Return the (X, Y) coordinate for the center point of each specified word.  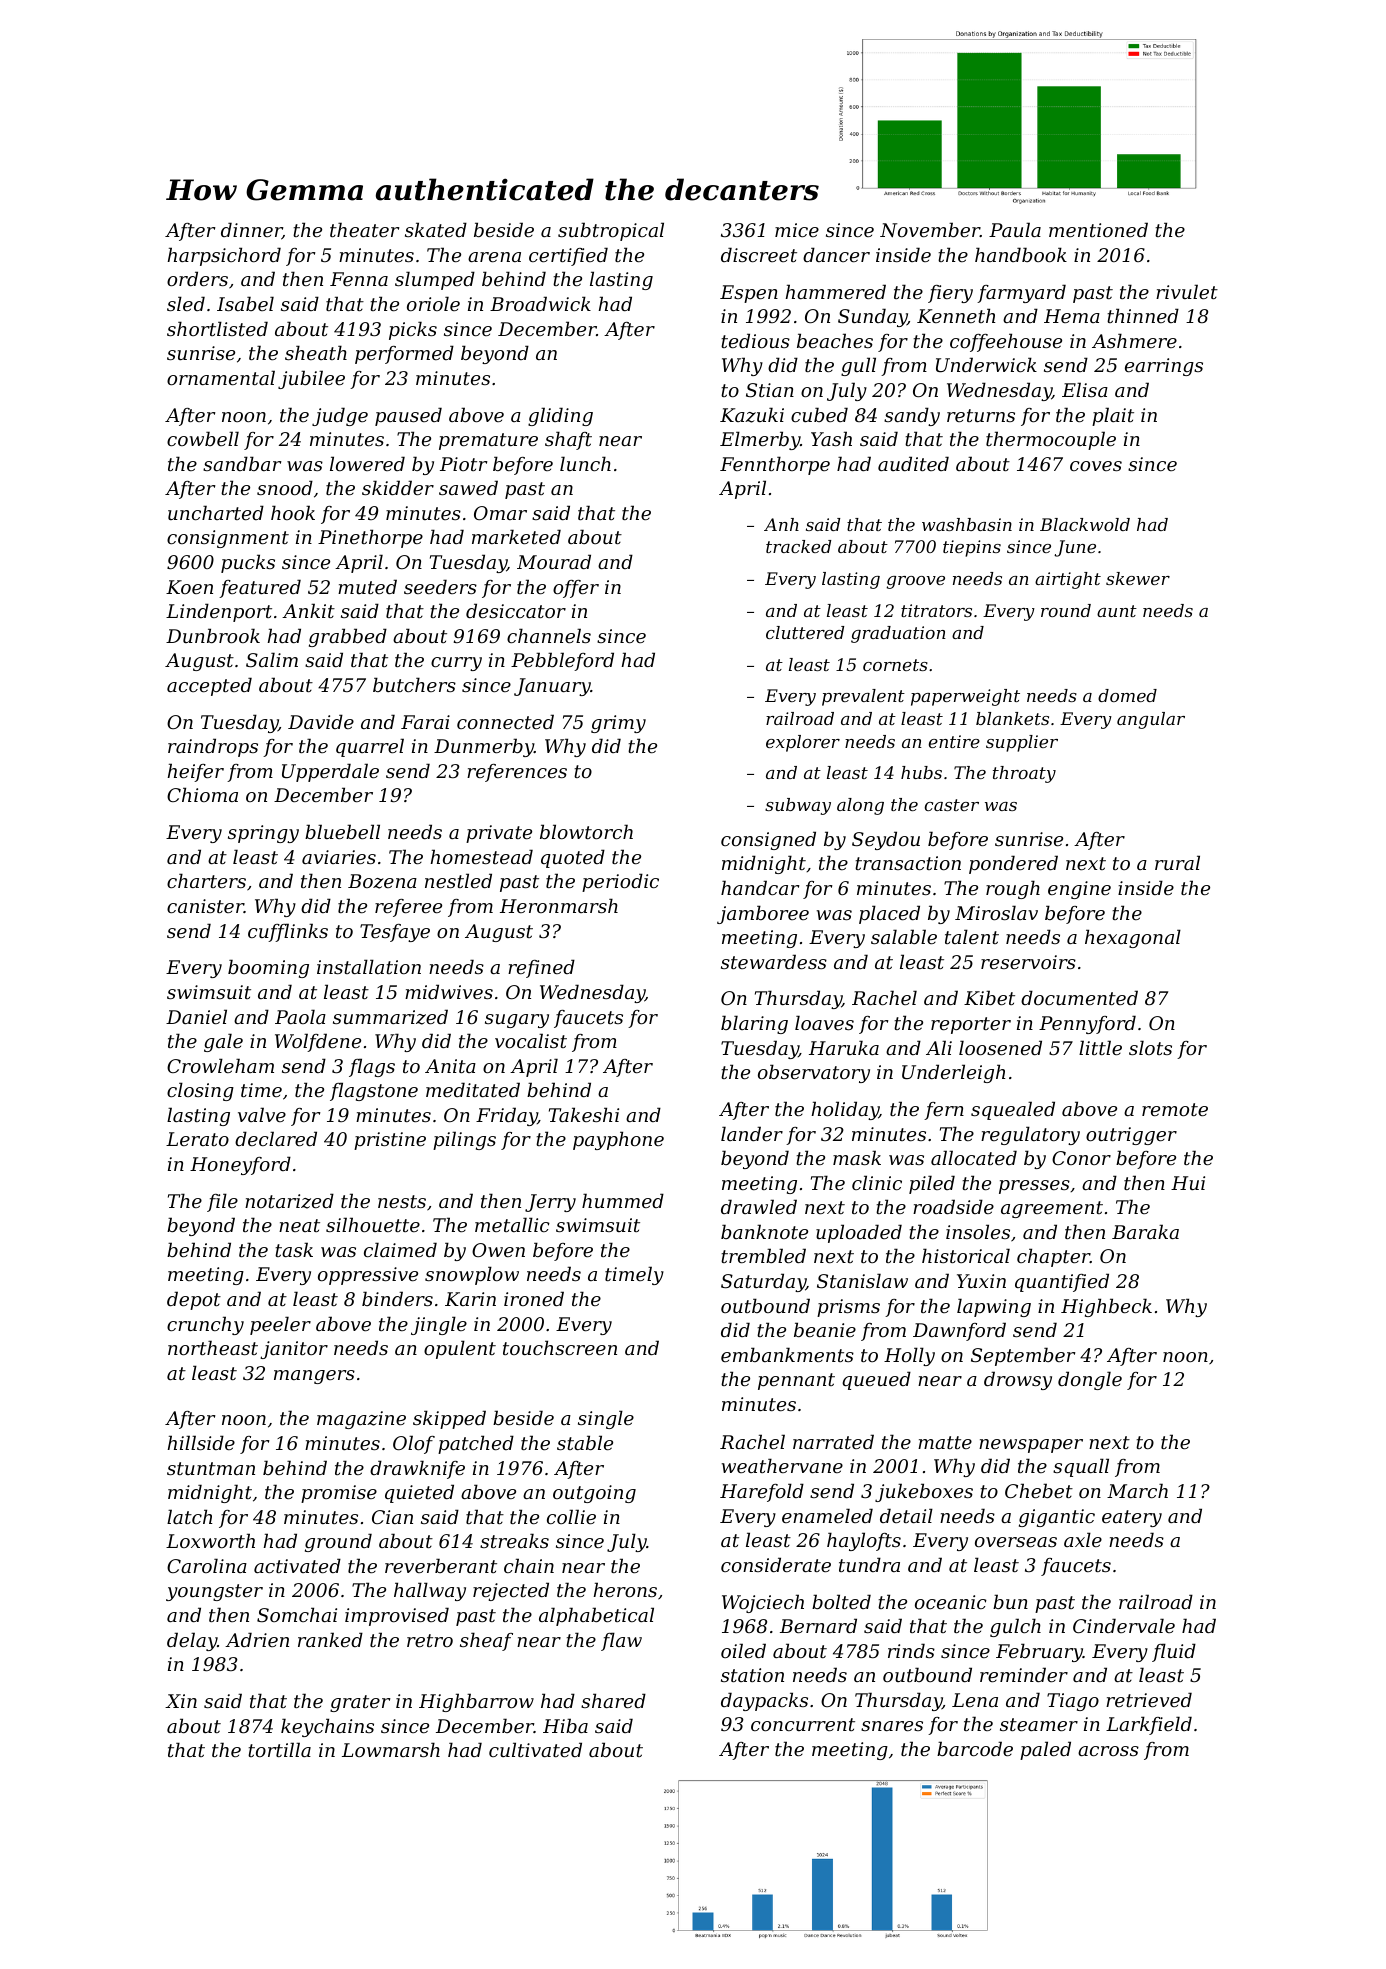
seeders (440, 586)
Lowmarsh (391, 1749)
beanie (825, 1329)
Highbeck (1106, 1307)
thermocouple (1051, 440)
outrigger (1131, 1136)
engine (1079, 890)
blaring (754, 1024)
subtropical (611, 231)
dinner (251, 231)
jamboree (763, 914)
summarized (390, 1017)
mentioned (1098, 229)
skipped (449, 1419)
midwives (449, 991)
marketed (516, 536)
